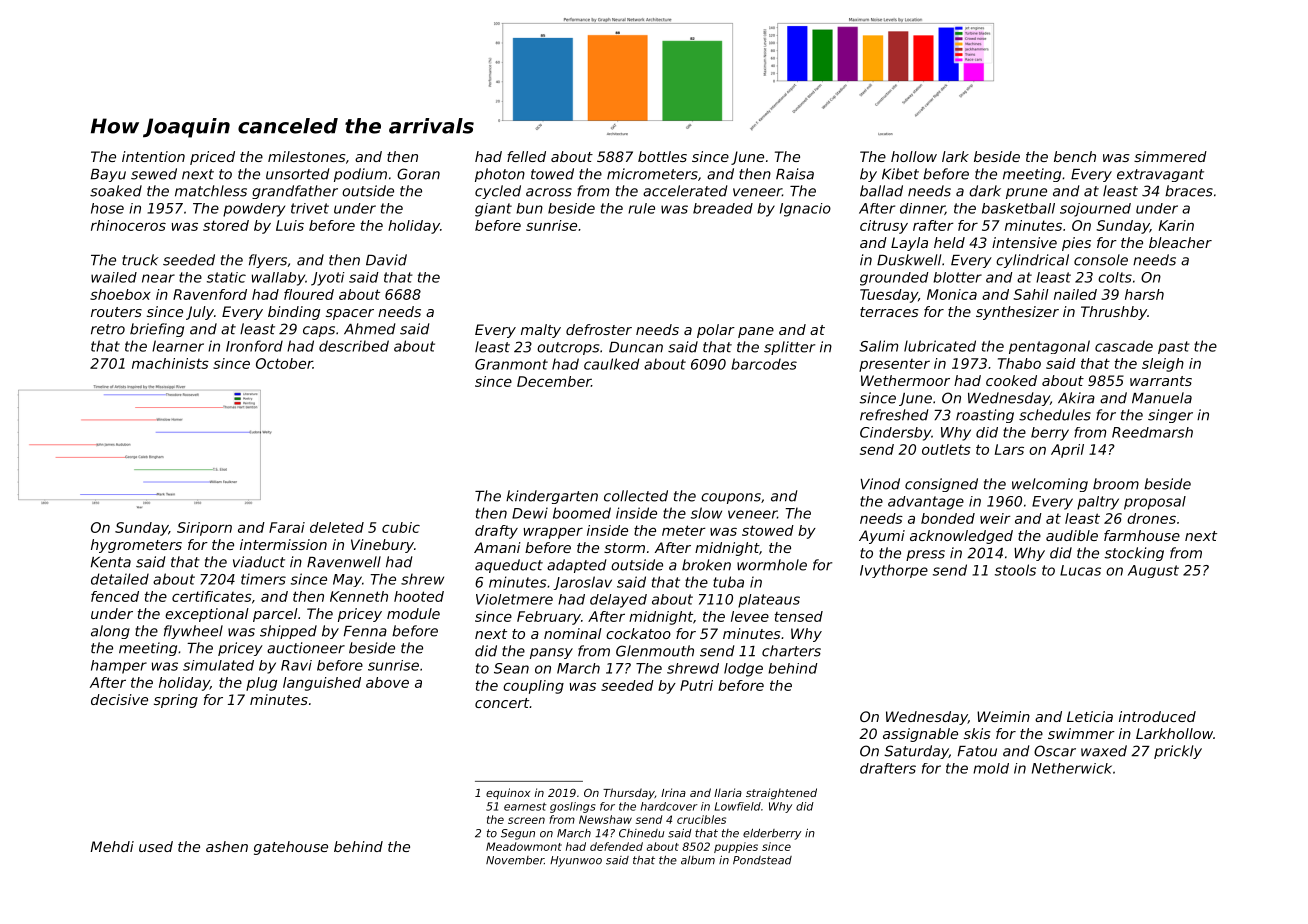 This screenshot has height=924, width=1308. What do you see at coordinates (1095, 210) in the screenshot?
I see `sojourned` at bounding box center [1095, 210].
